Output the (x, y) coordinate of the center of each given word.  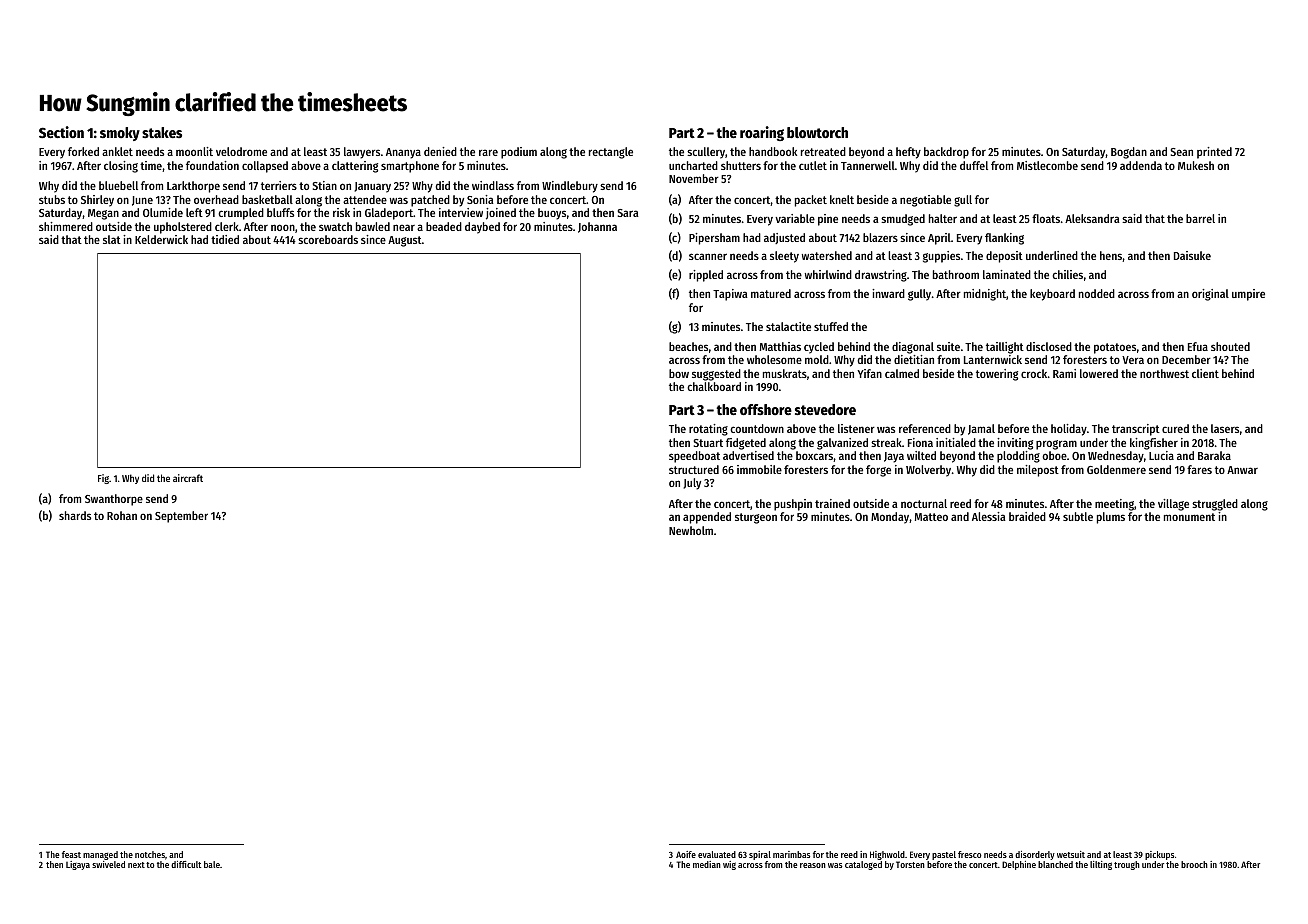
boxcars (815, 456)
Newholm (691, 530)
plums (1111, 518)
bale (212, 864)
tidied (225, 239)
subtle (1078, 516)
